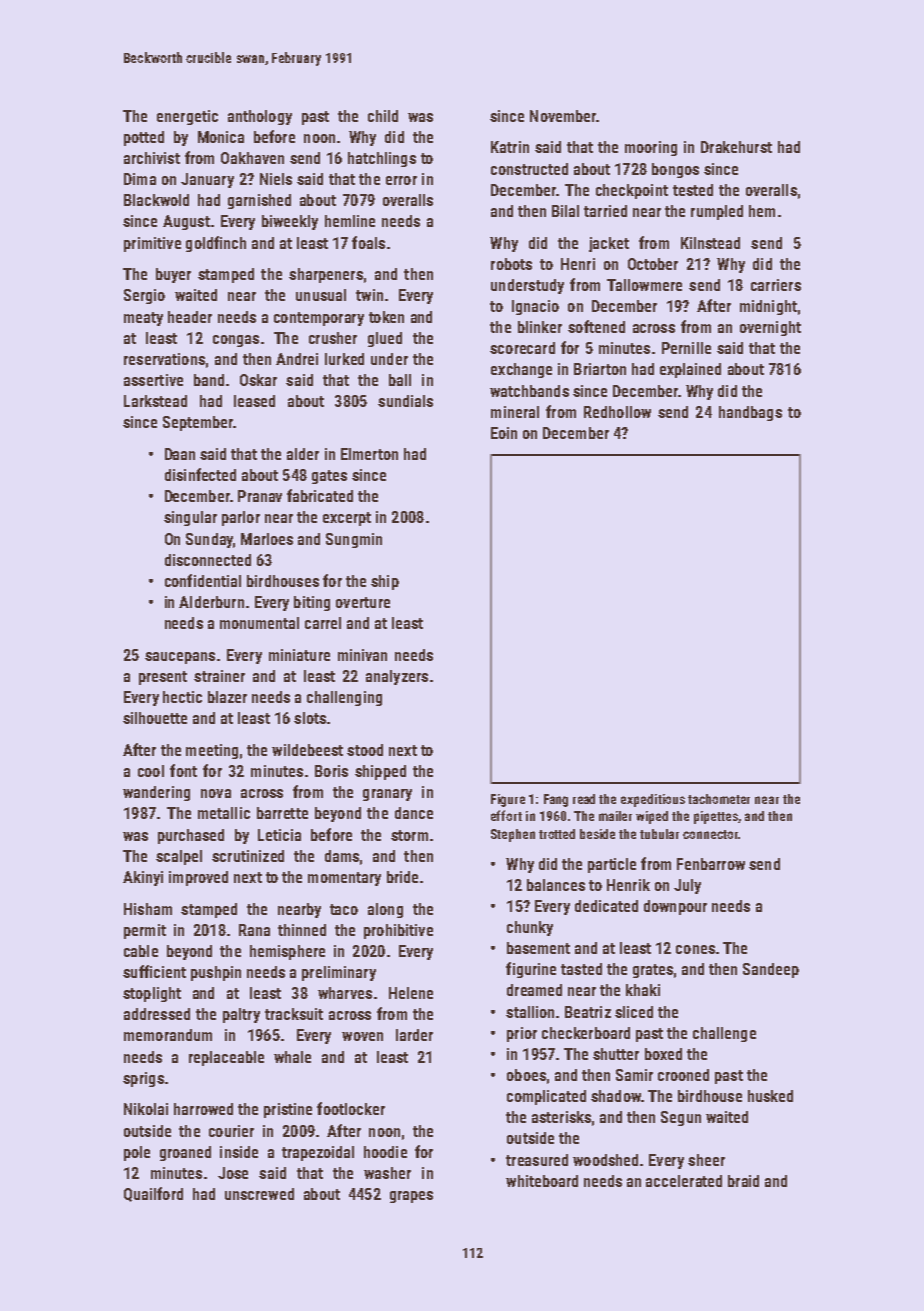  What do you see at coordinates (382, 159) in the image?
I see `hatchlings` at bounding box center [382, 159].
